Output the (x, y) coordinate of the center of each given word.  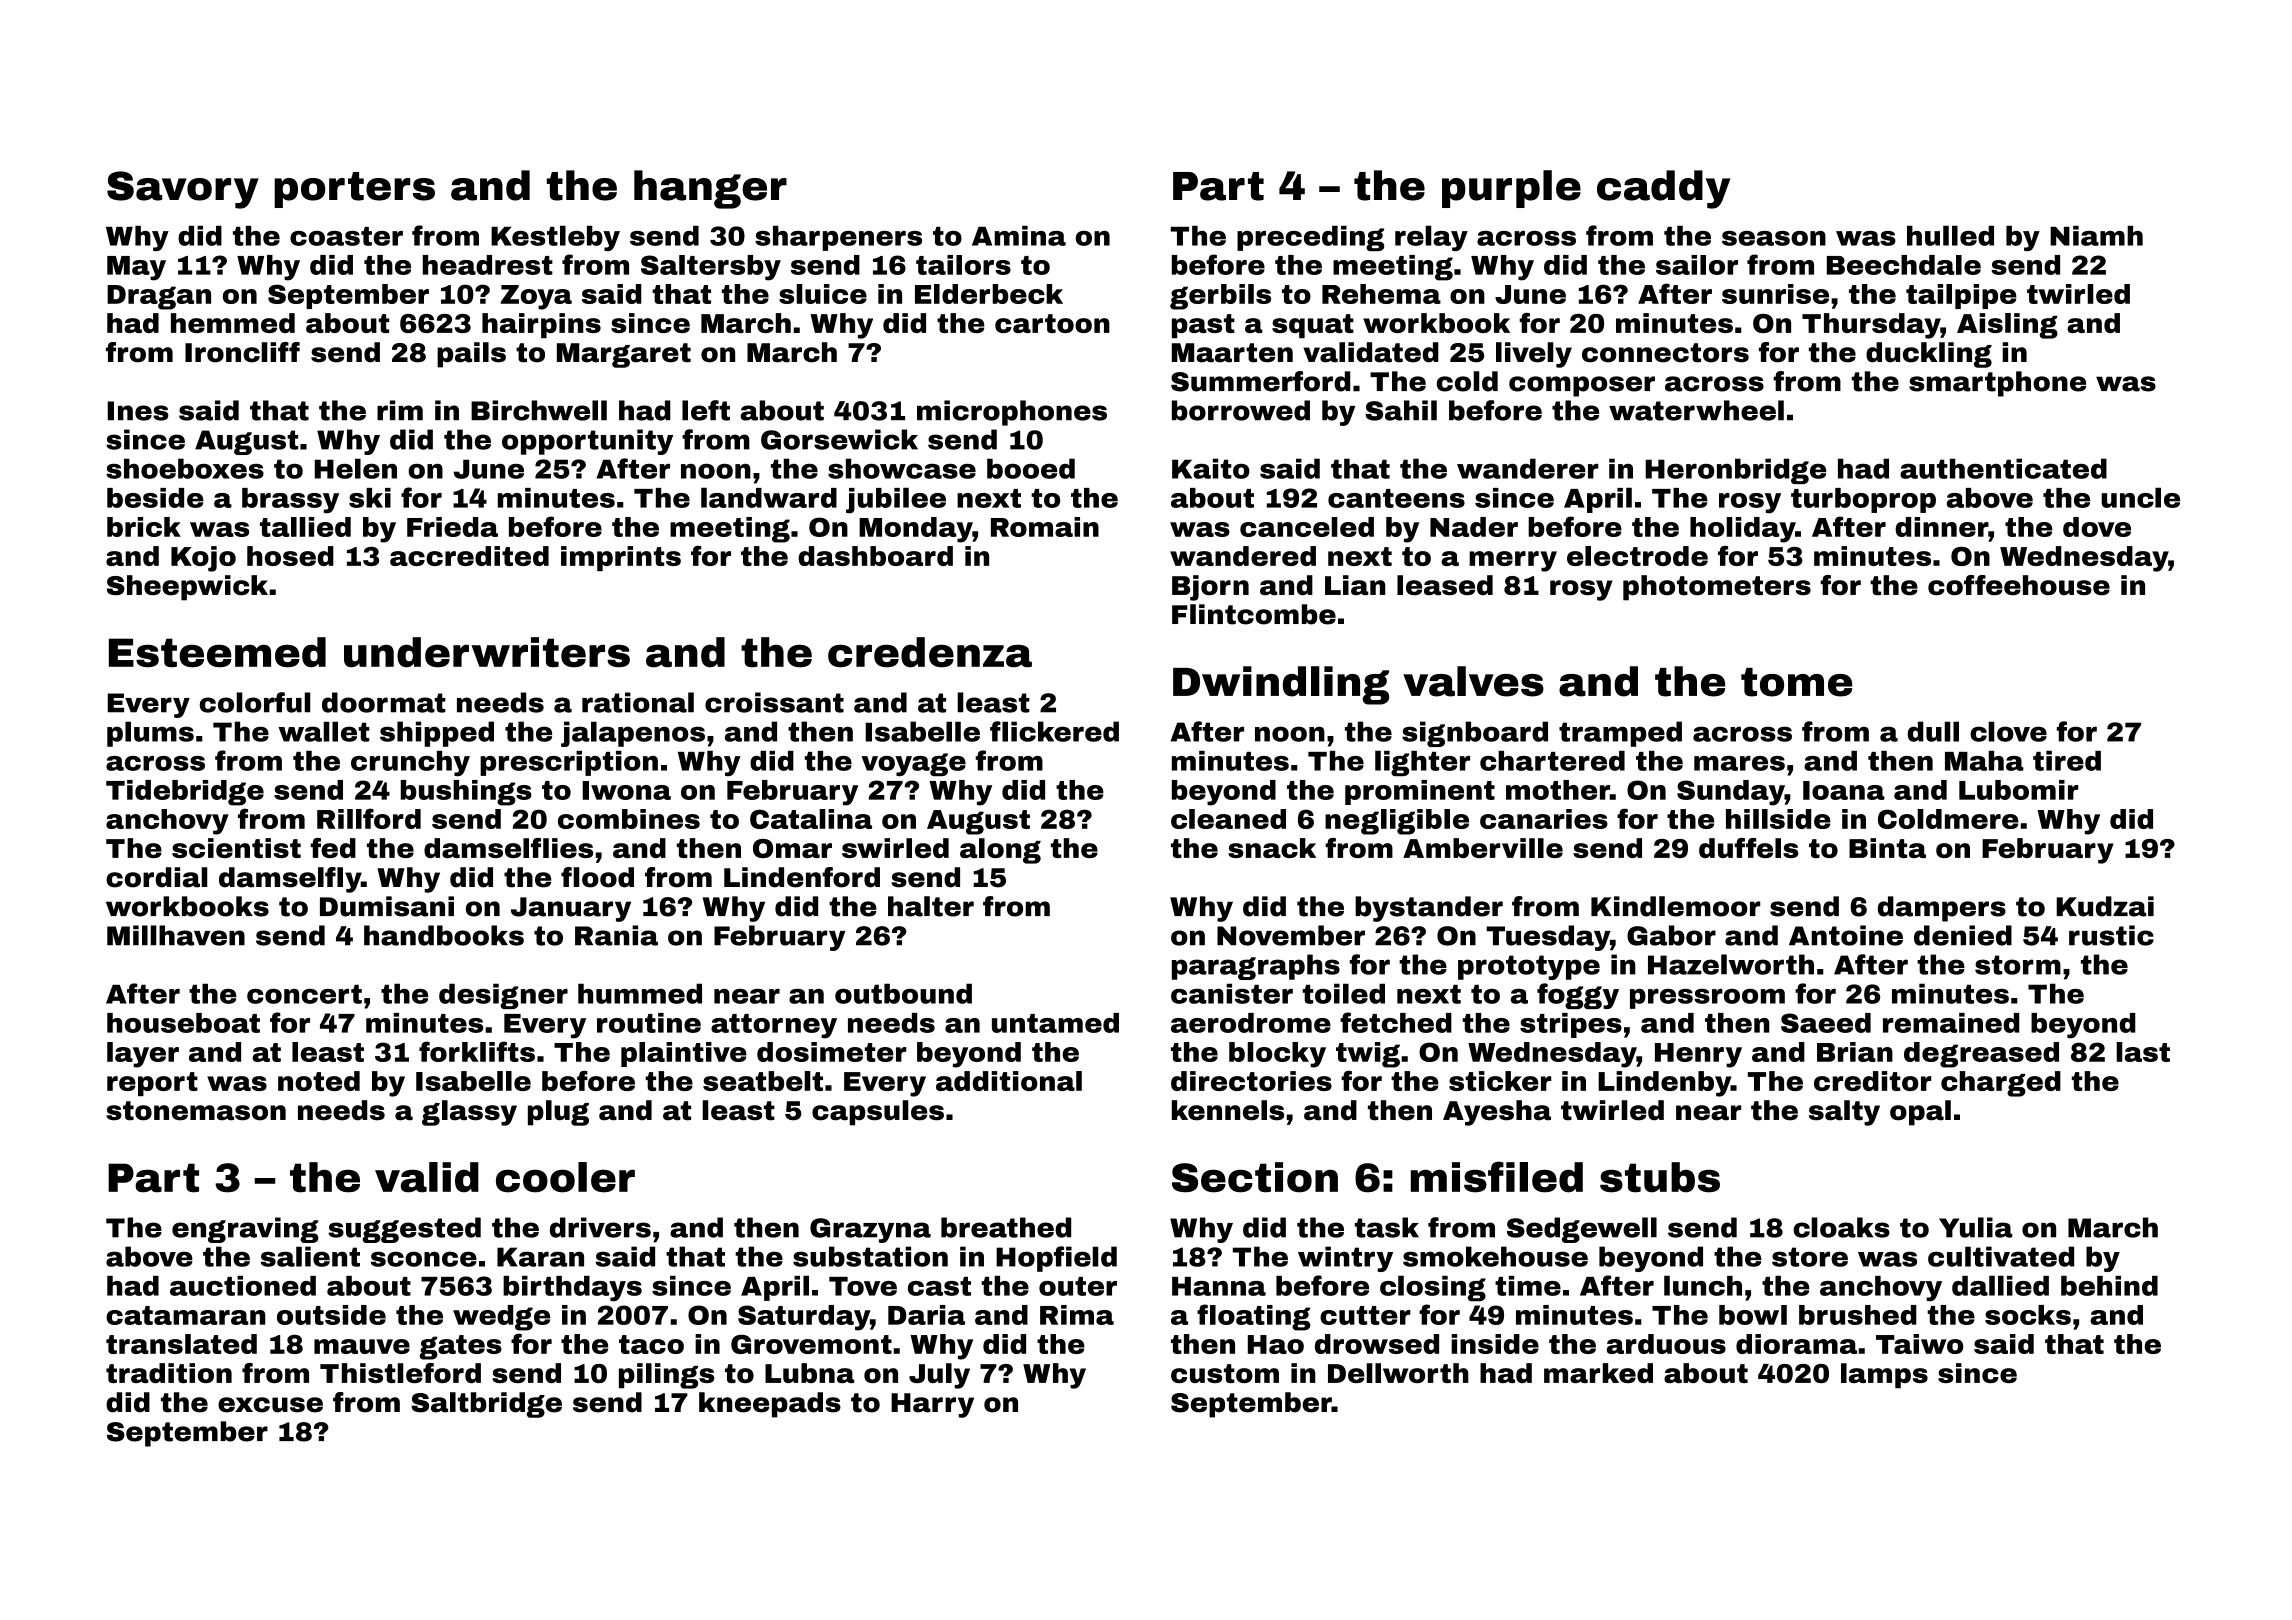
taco (651, 1344)
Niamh (2096, 236)
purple (1511, 189)
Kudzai (2105, 906)
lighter (1422, 763)
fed (333, 848)
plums (150, 734)
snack (1272, 848)
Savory (183, 190)
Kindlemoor (1675, 906)
